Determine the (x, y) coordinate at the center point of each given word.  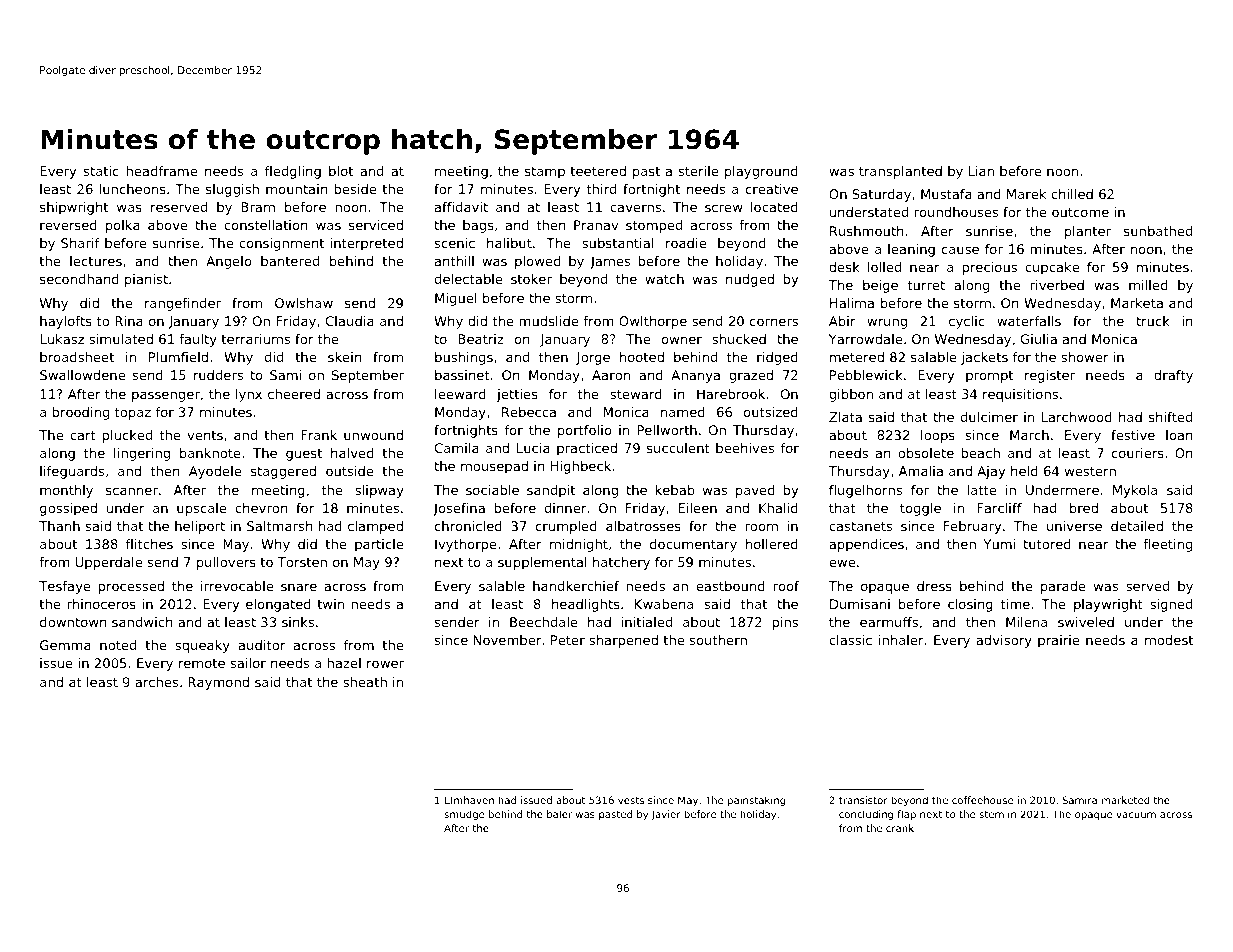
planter (1088, 232)
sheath (365, 682)
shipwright (74, 208)
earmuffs (889, 622)
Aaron (611, 375)
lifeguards (72, 472)
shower (1085, 357)
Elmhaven (469, 800)
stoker (531, 279)
